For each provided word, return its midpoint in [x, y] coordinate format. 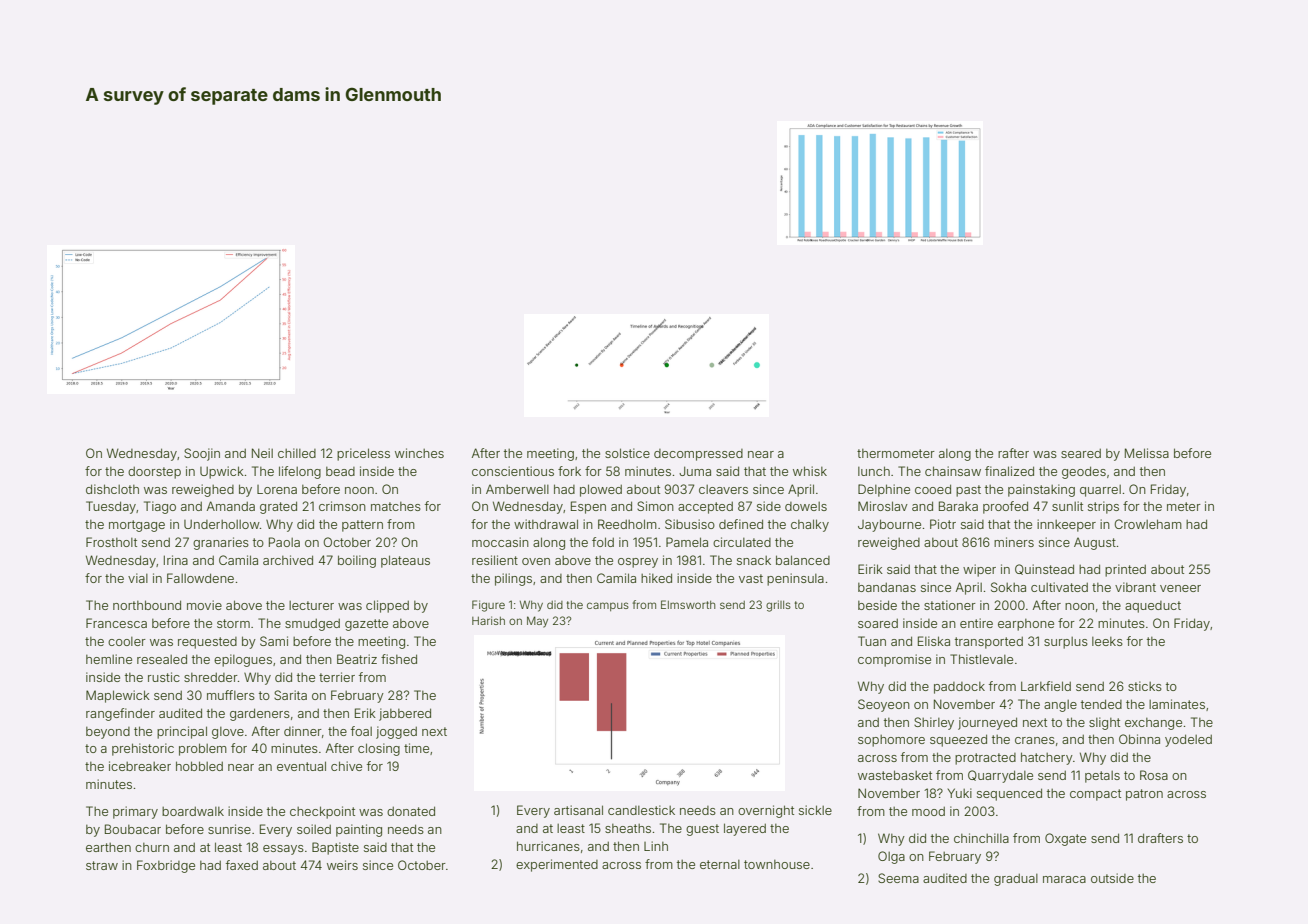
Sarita [290, 695]
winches [419, 453]
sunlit [1067, 506]
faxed [242, 865]
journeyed [987, 723]
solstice [627, 453]
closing [379, 749]
